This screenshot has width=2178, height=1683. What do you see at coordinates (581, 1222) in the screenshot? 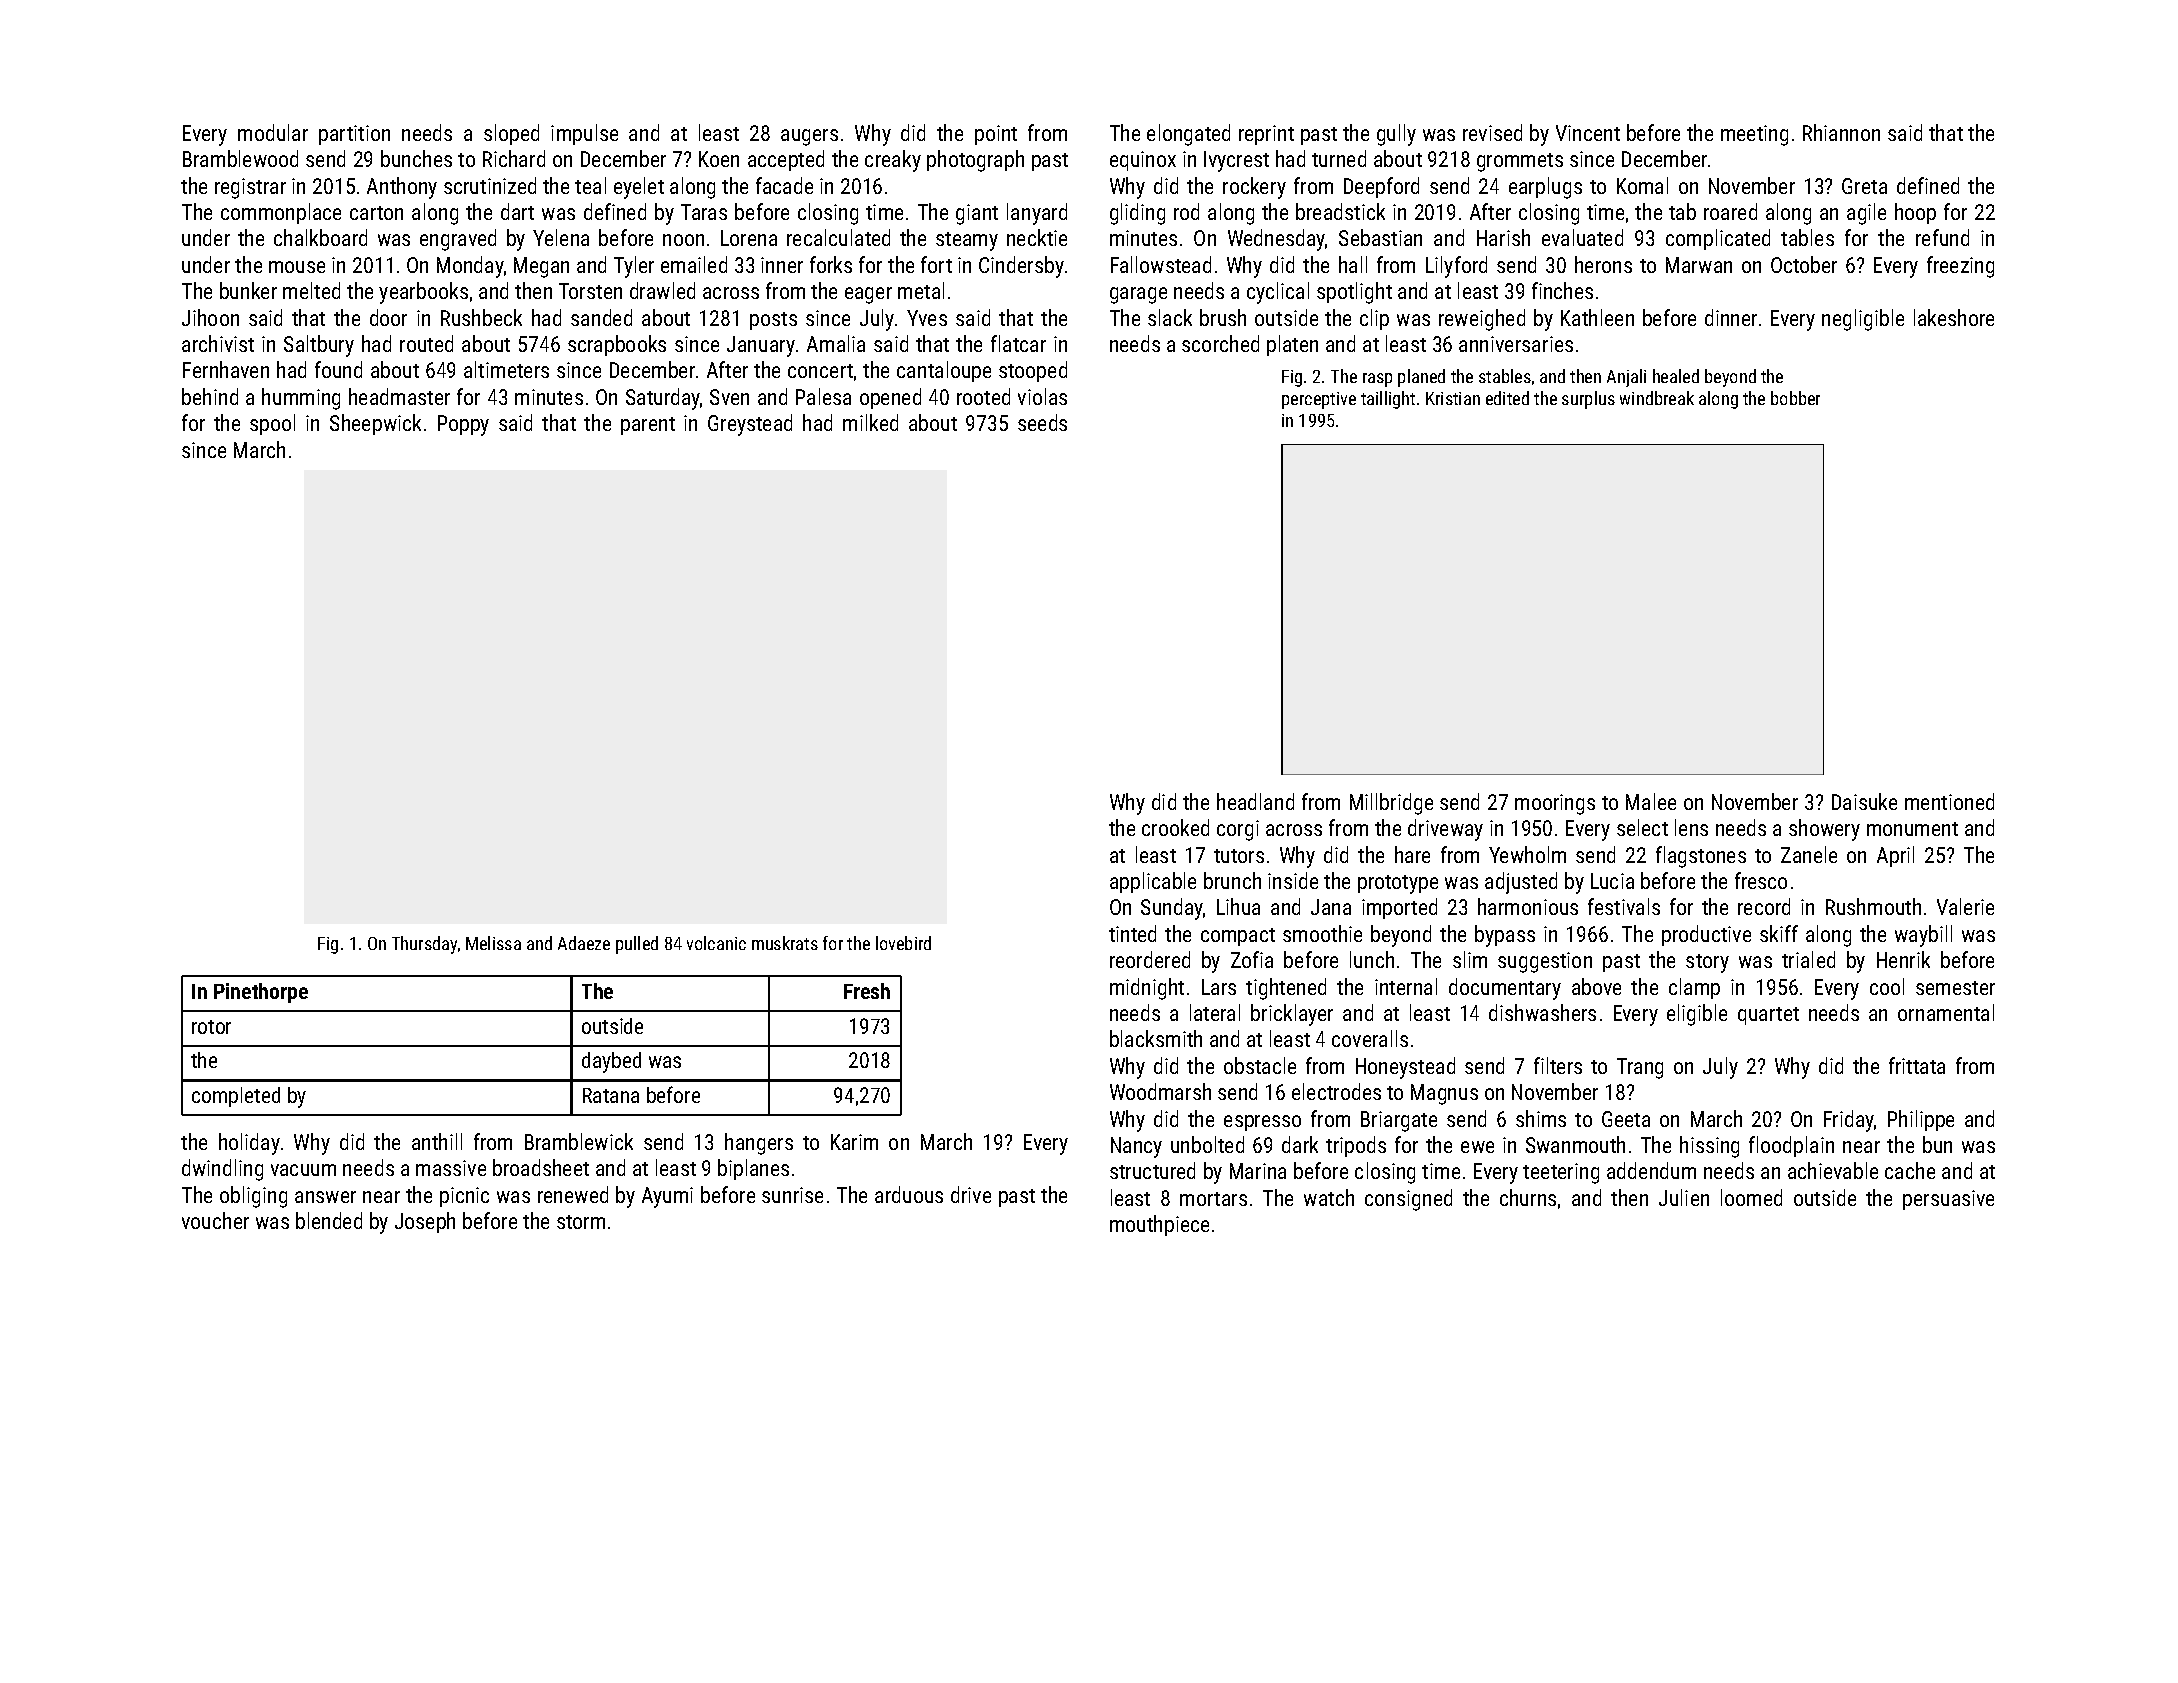
I see `storm` at bounding box center [581, 1222].
